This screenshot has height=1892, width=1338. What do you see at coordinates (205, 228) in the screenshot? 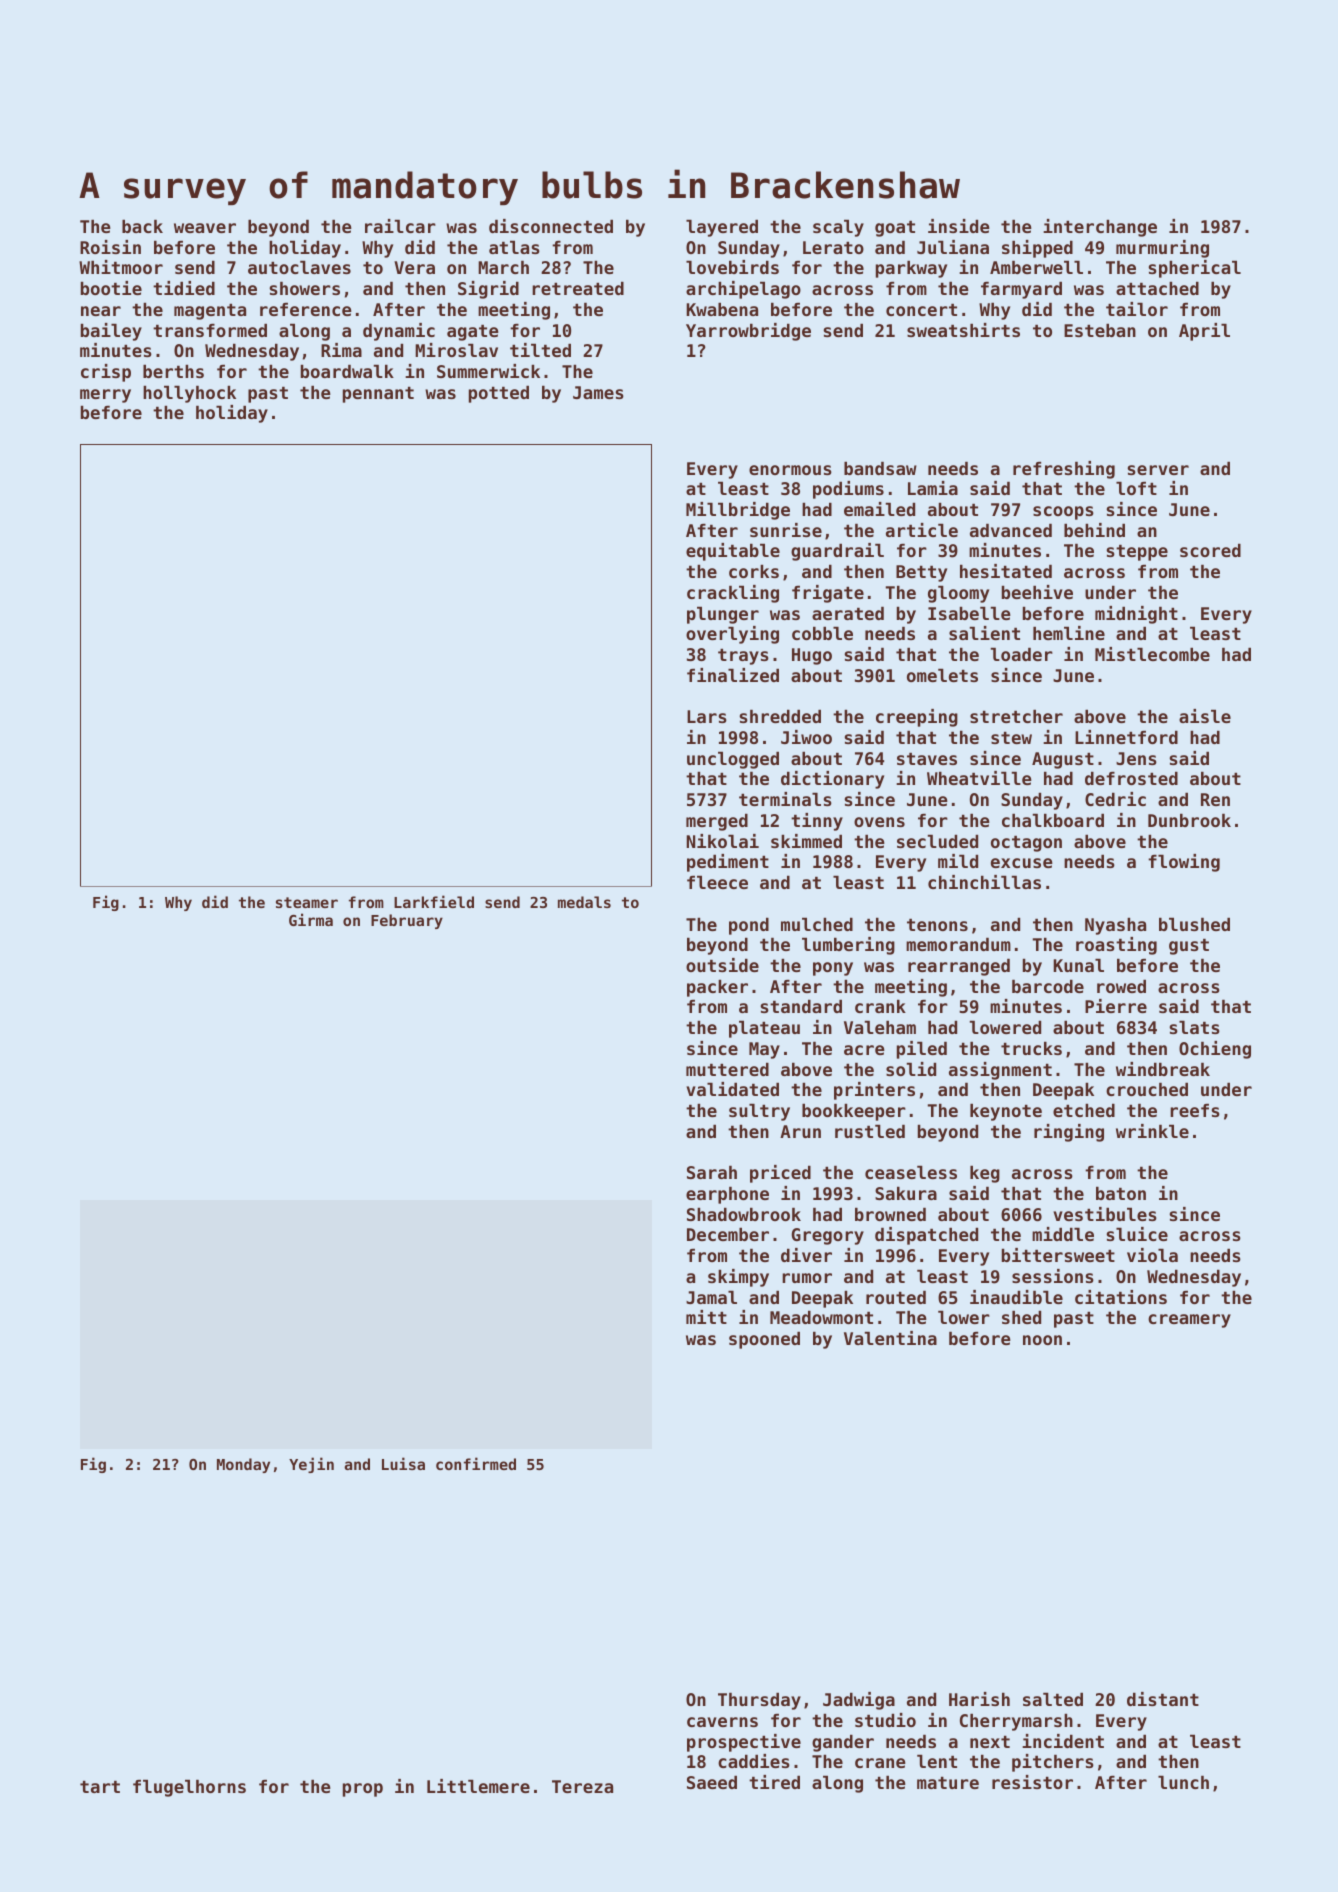
I see `weaver` at bounding box center [205, 228].
